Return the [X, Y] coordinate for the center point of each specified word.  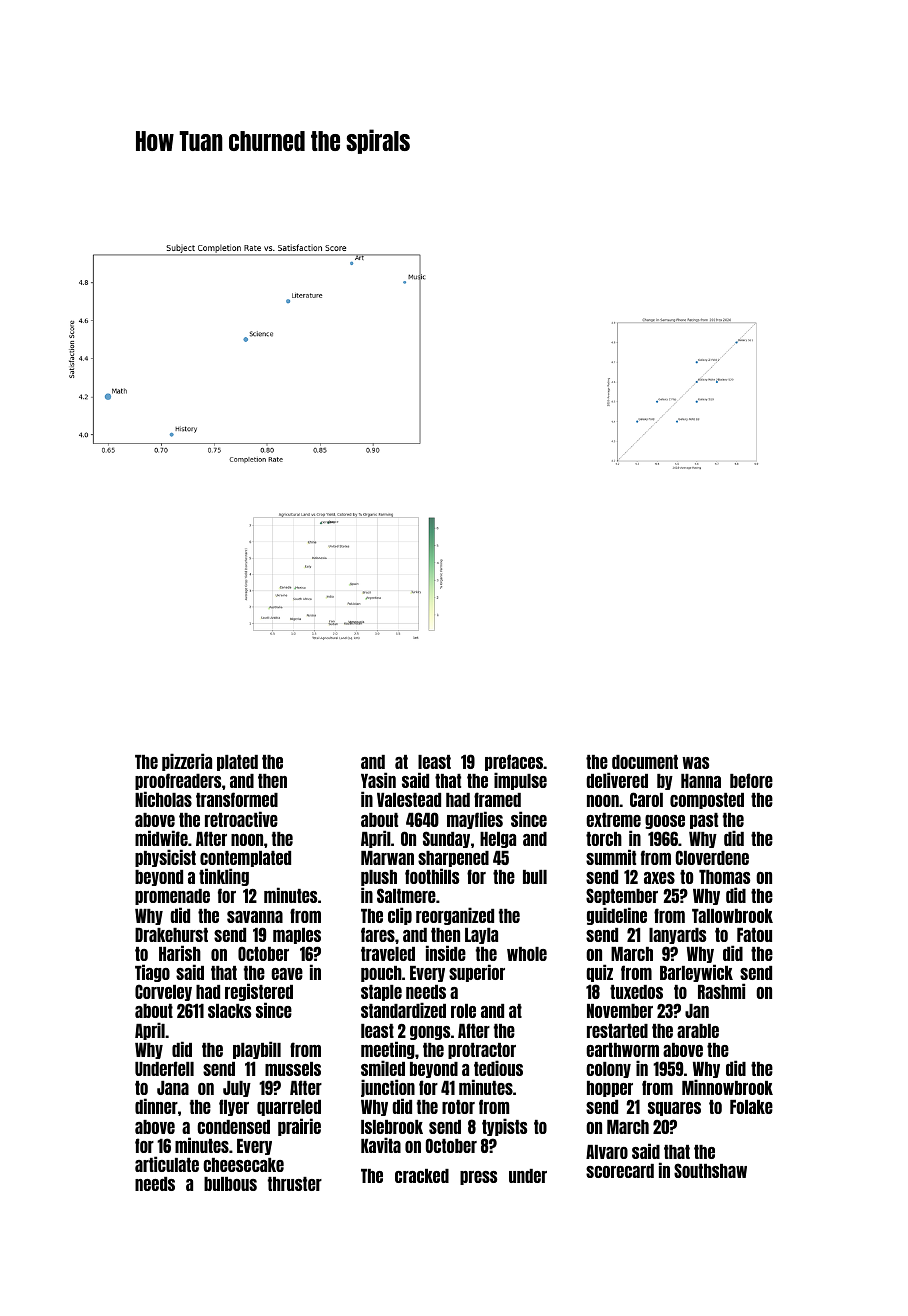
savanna [255, 917]
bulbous [230, 1184]
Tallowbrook [732, 916]
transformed [237, 799]
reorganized [455, 916]
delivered [617, 780]
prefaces [514, 763]
